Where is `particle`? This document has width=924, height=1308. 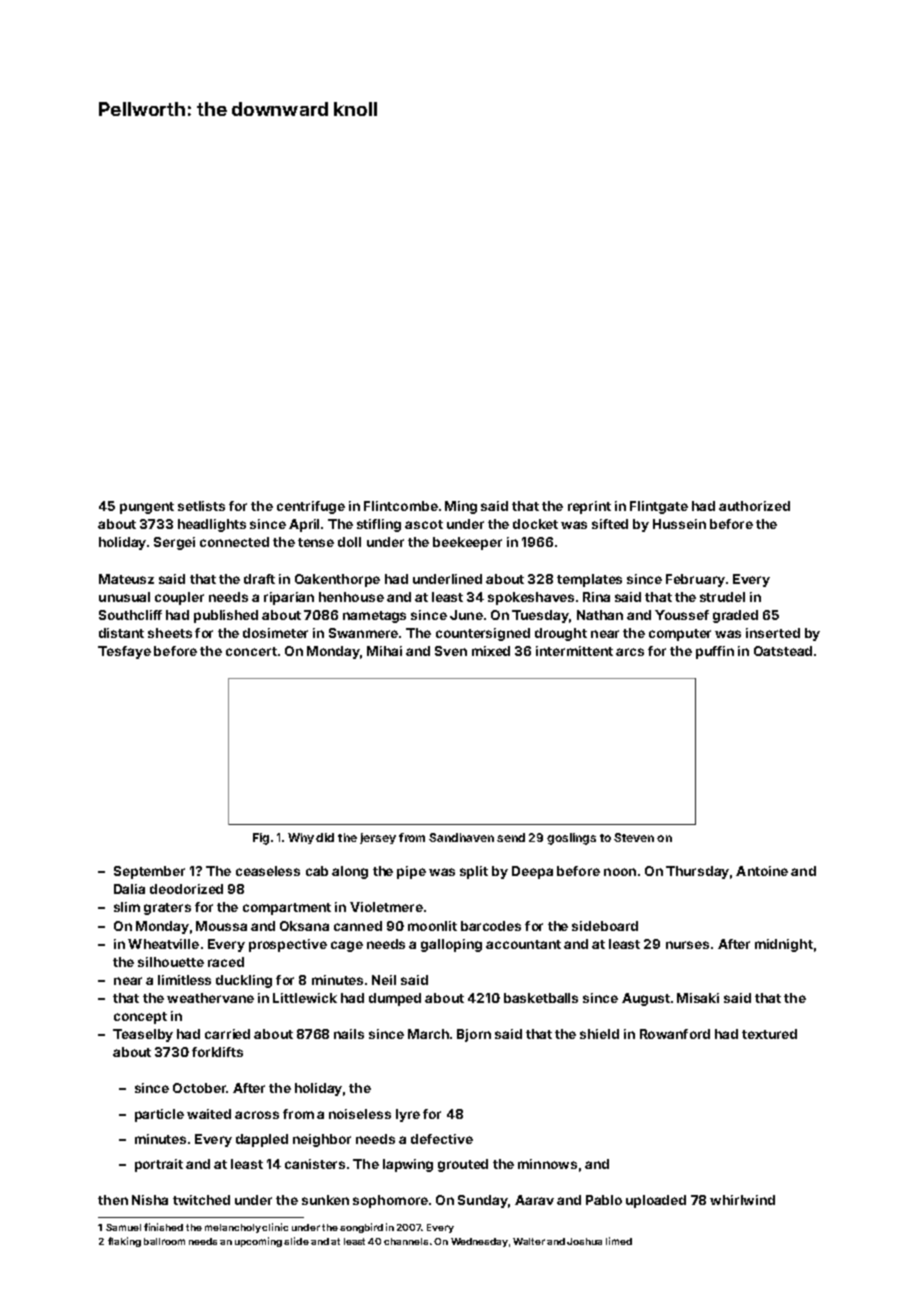
particle is located at coordinates (159, 1115).
